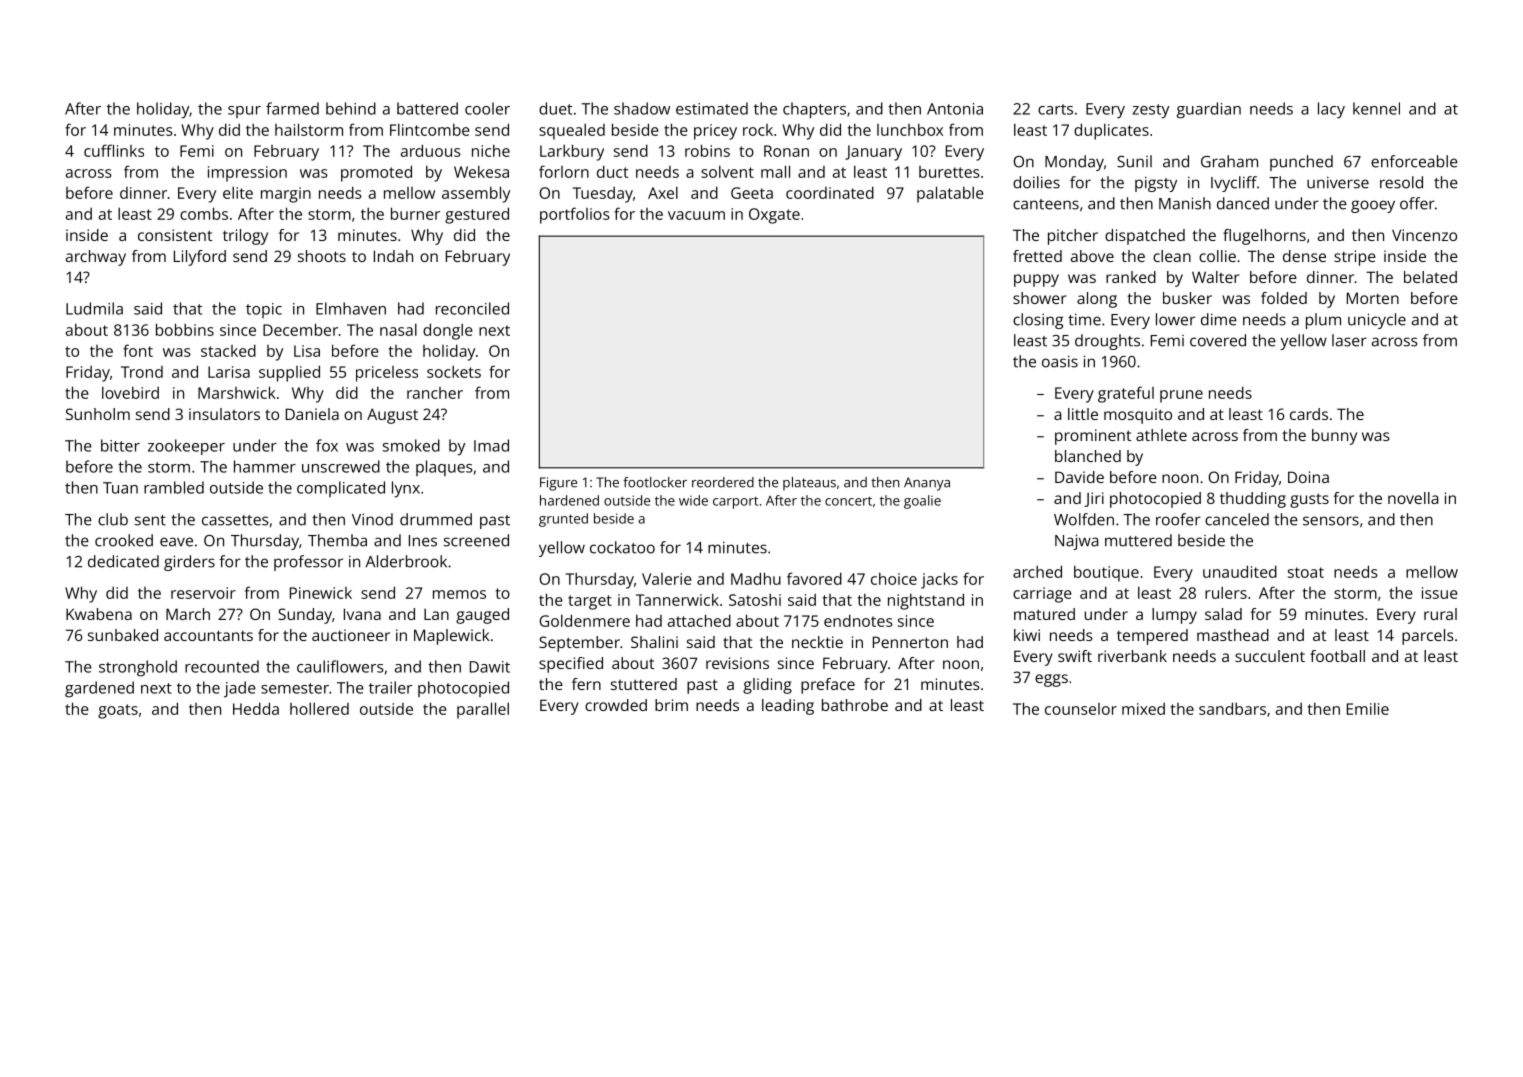  What do you see at coordinates (1334, 437) in the screenshot?
I see `bunny` at bounding box center [1334, 437].
